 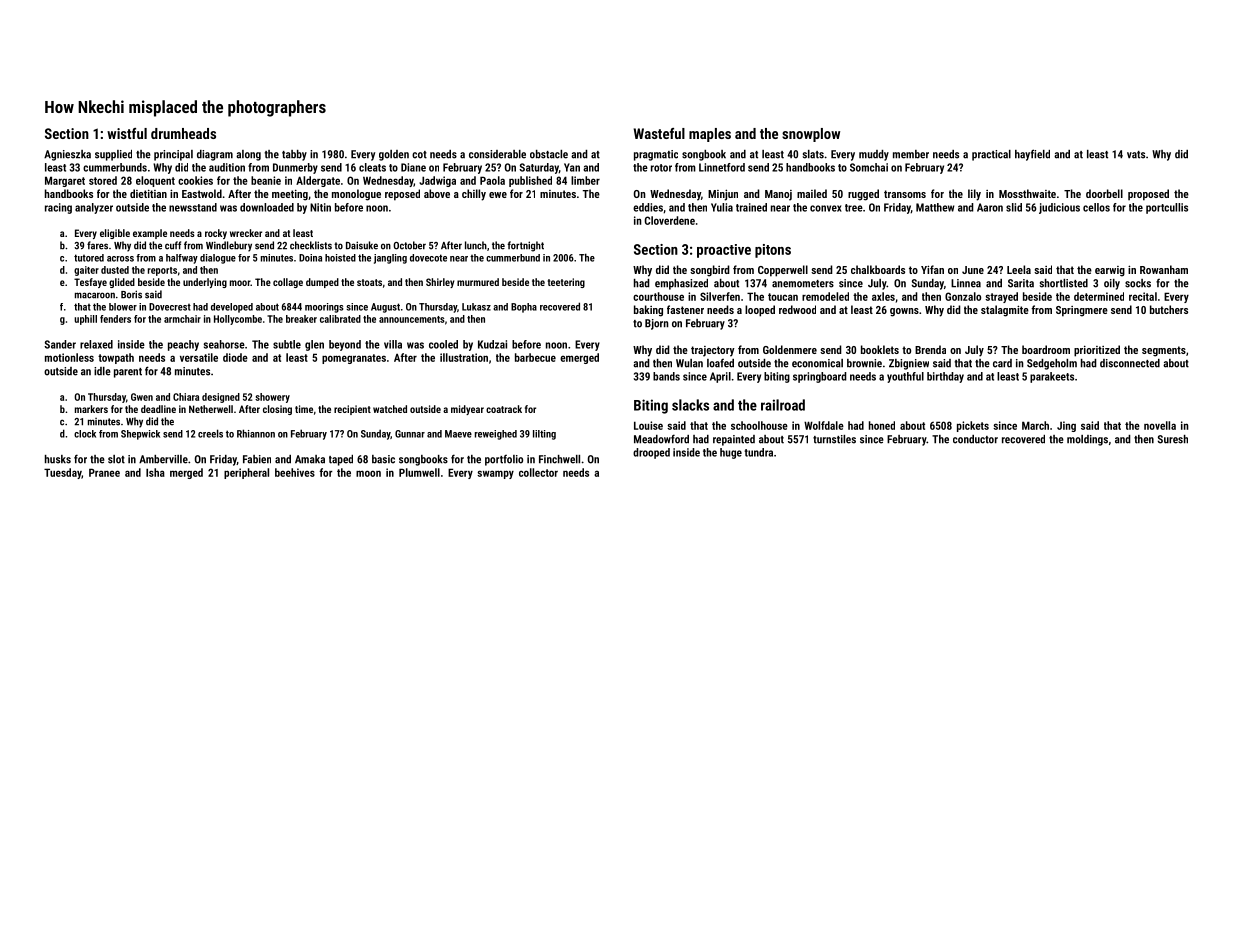 What do you see at coordinates (559, 459) in the screenshot?
I see `Finchwell` at bounding box center [559, 459].
